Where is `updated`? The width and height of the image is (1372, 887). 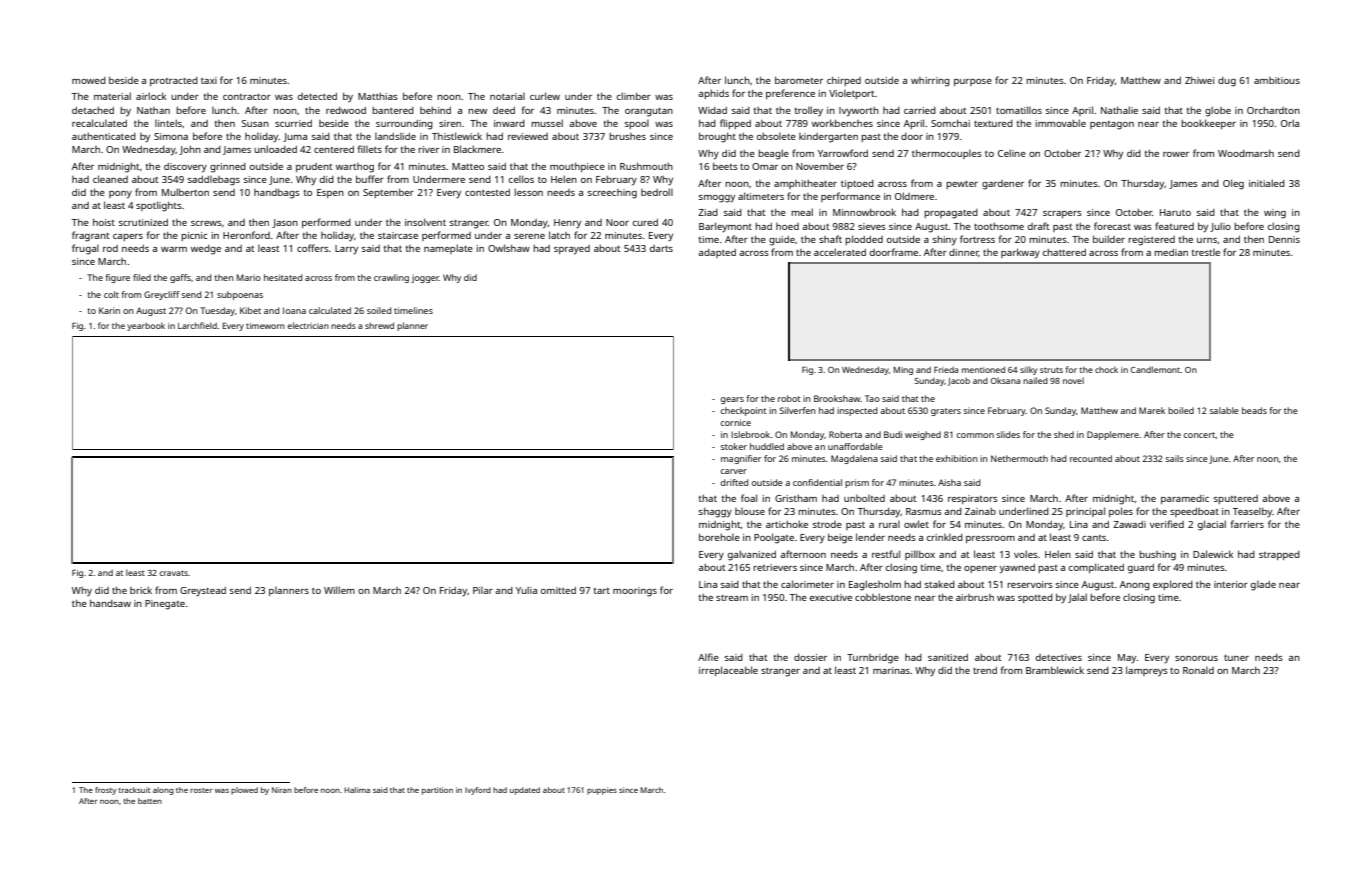 updated is located at coordinates (525, 791).
